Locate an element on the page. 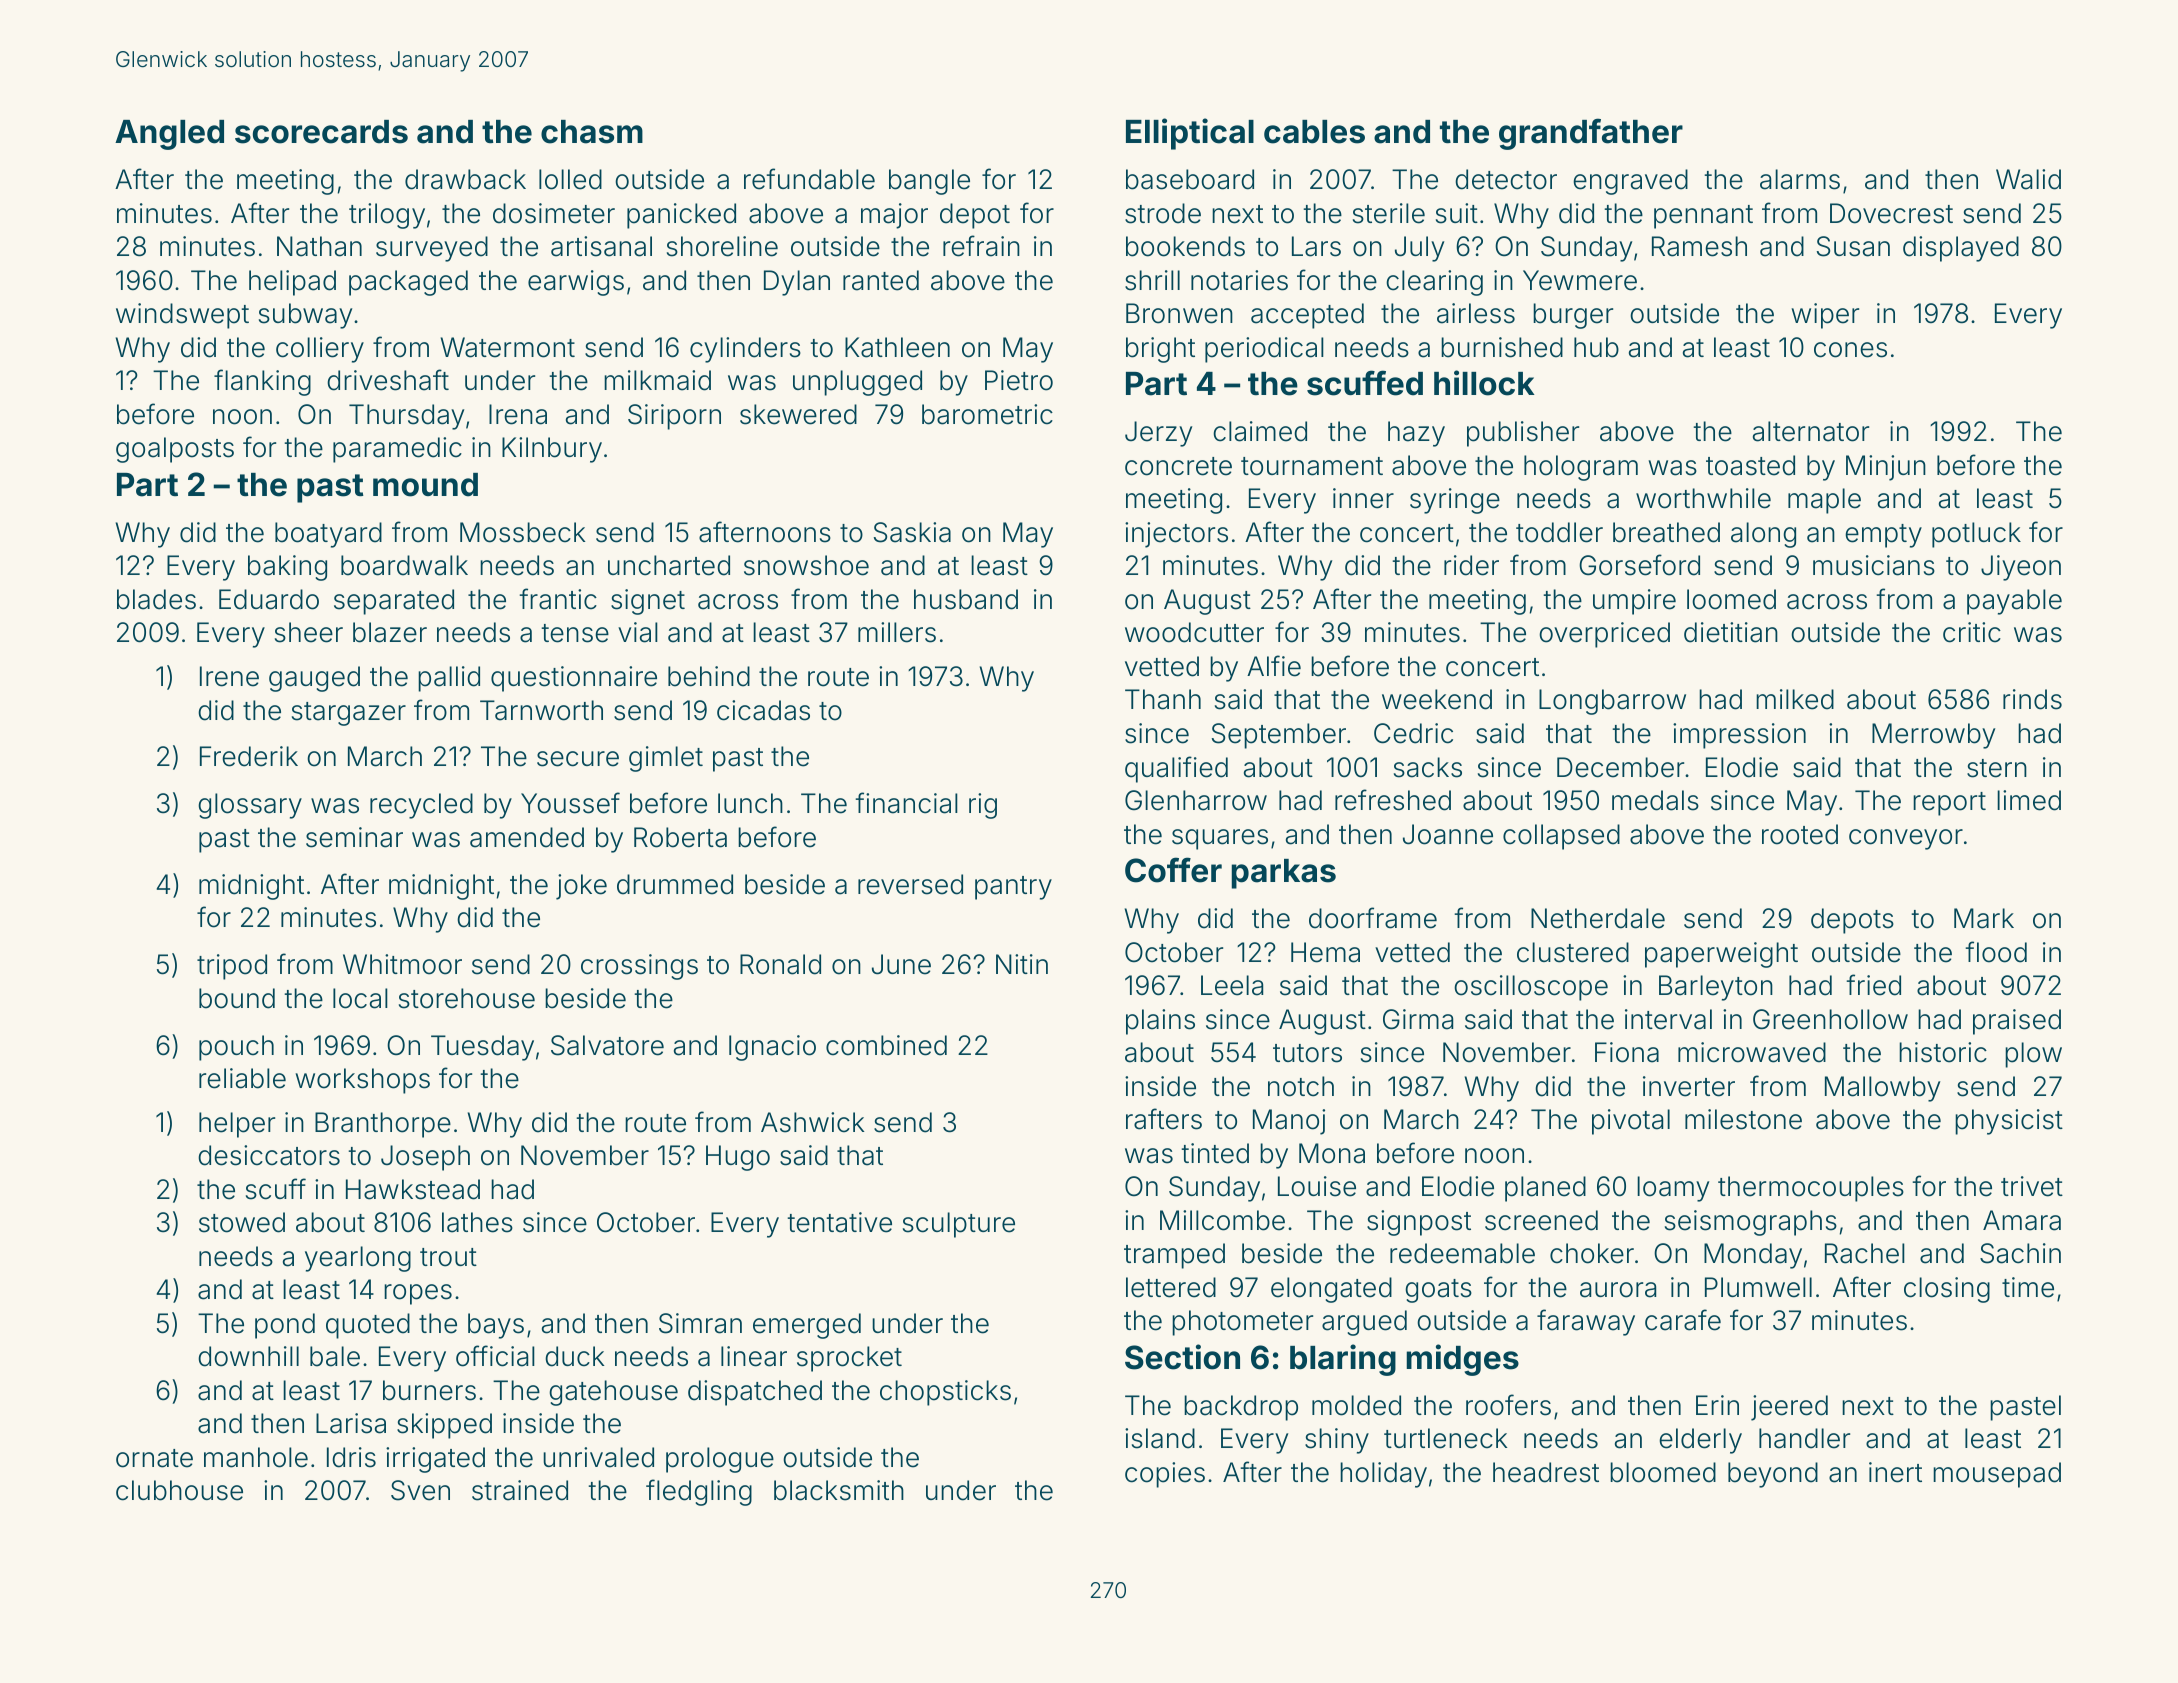  rooted is located at coordinates (1800, 834).
